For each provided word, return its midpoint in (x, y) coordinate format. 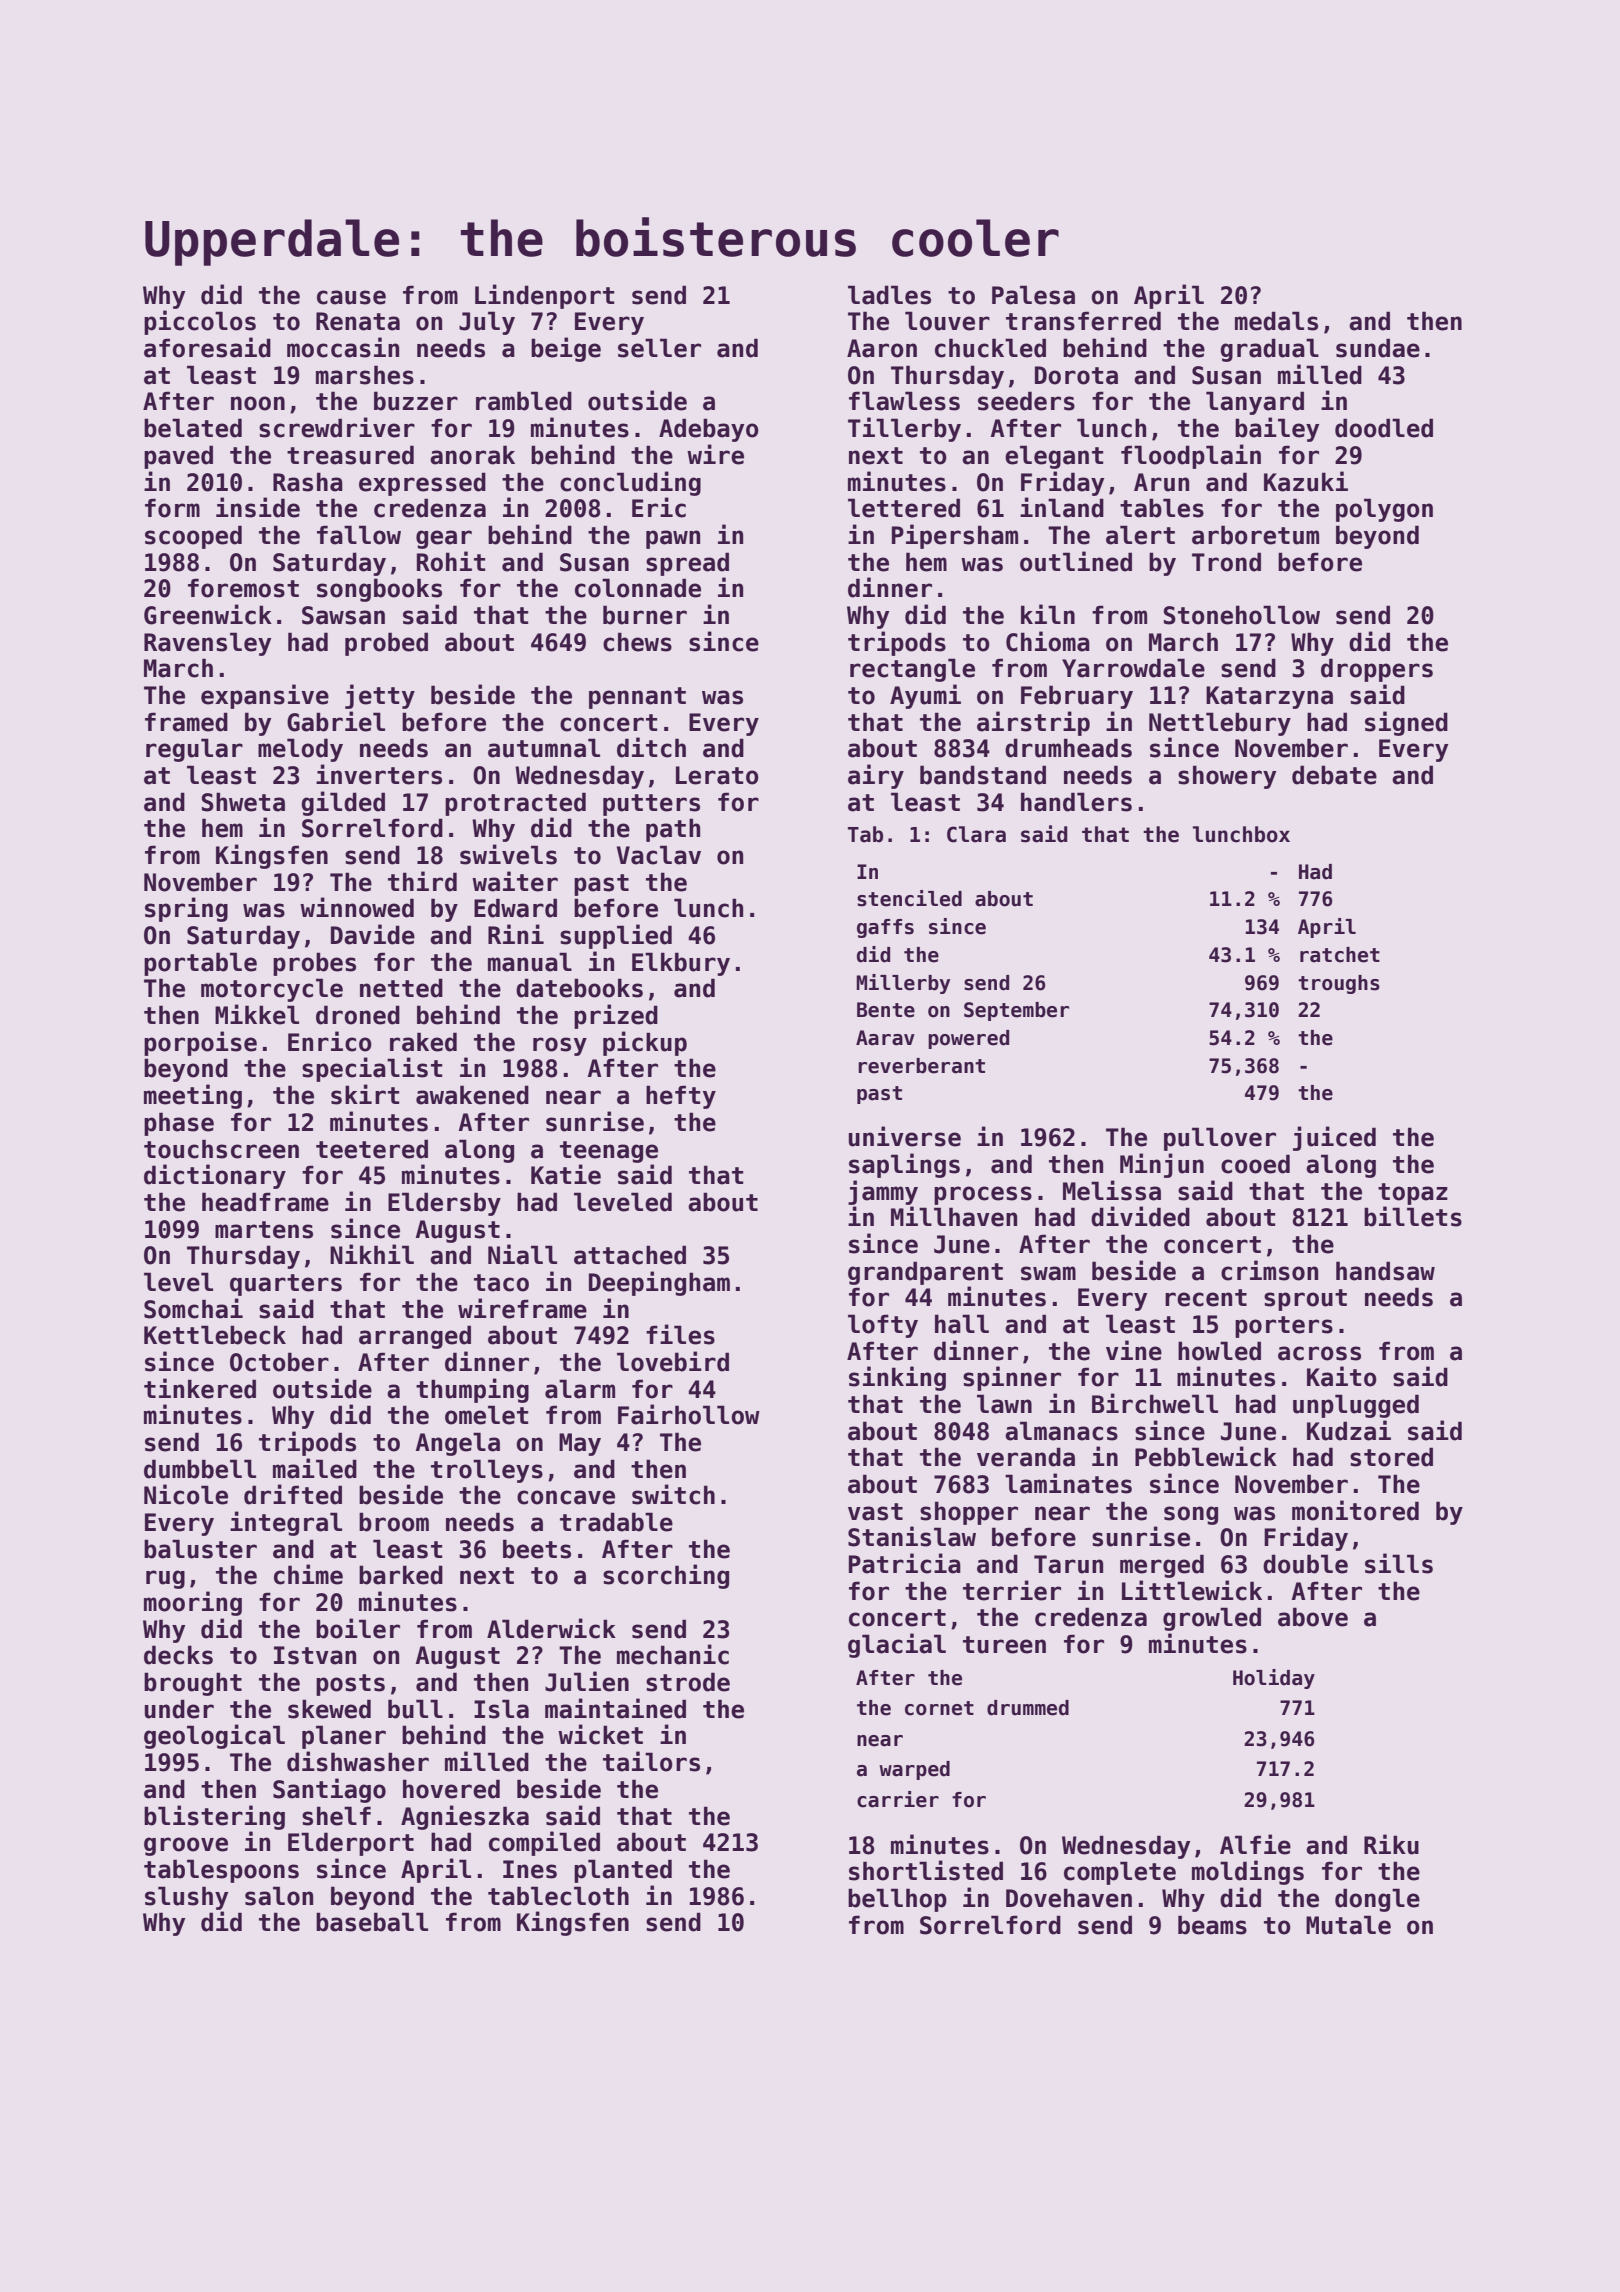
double (1305, 1564)
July (487, 323)
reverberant (921, 1066)
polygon (1384, 510)
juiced (1334, 1138)
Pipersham (955, 536)
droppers (1377, 670)
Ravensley (207, 644)
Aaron (882, 348)
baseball (372, 1922)
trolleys (487, 1471)
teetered (372, 1149)
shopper (969, 1513)
